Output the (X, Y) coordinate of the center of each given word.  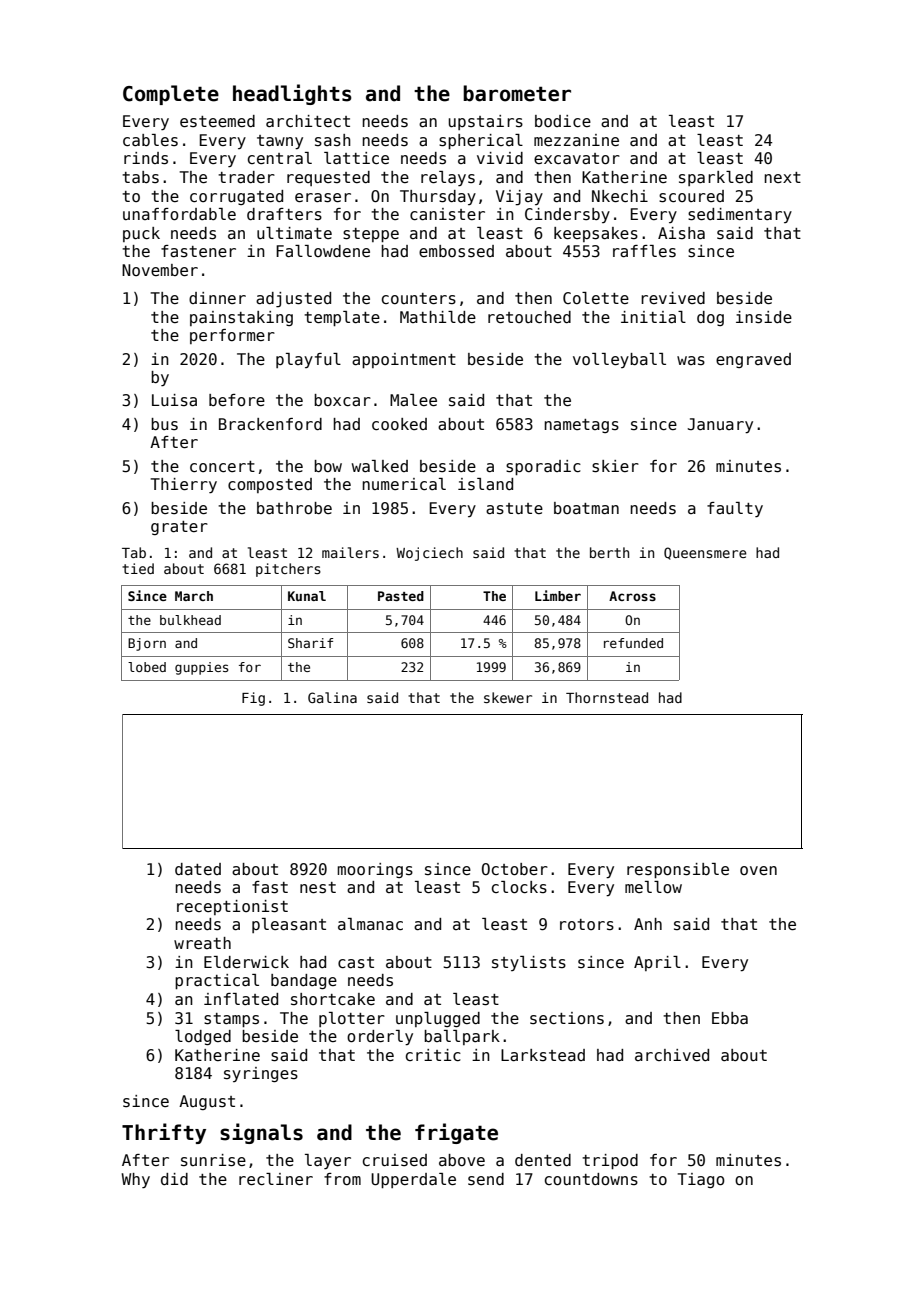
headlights (292, 94)
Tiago (701, 1180)
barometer (517, 93)
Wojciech (429, 554)
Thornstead (607, 697)
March (194, 596)
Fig (253, 699)
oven (758, 870)
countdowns (591, 1179)
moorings (375, 870)
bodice (563, 121)
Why (135, 1180)
